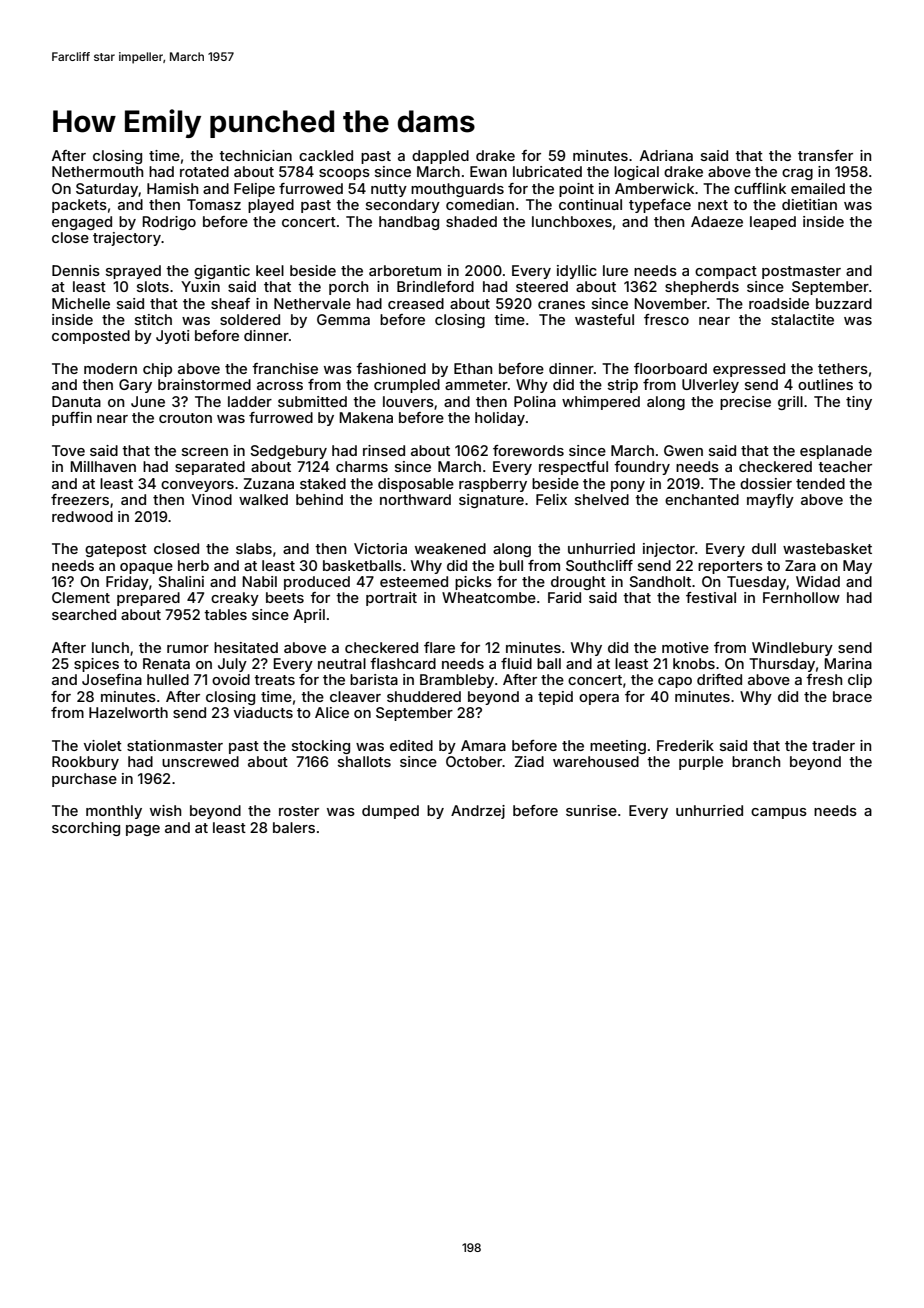  Describe the element at coordinates (818, 188) in the page. I see `emailed` at that location.
